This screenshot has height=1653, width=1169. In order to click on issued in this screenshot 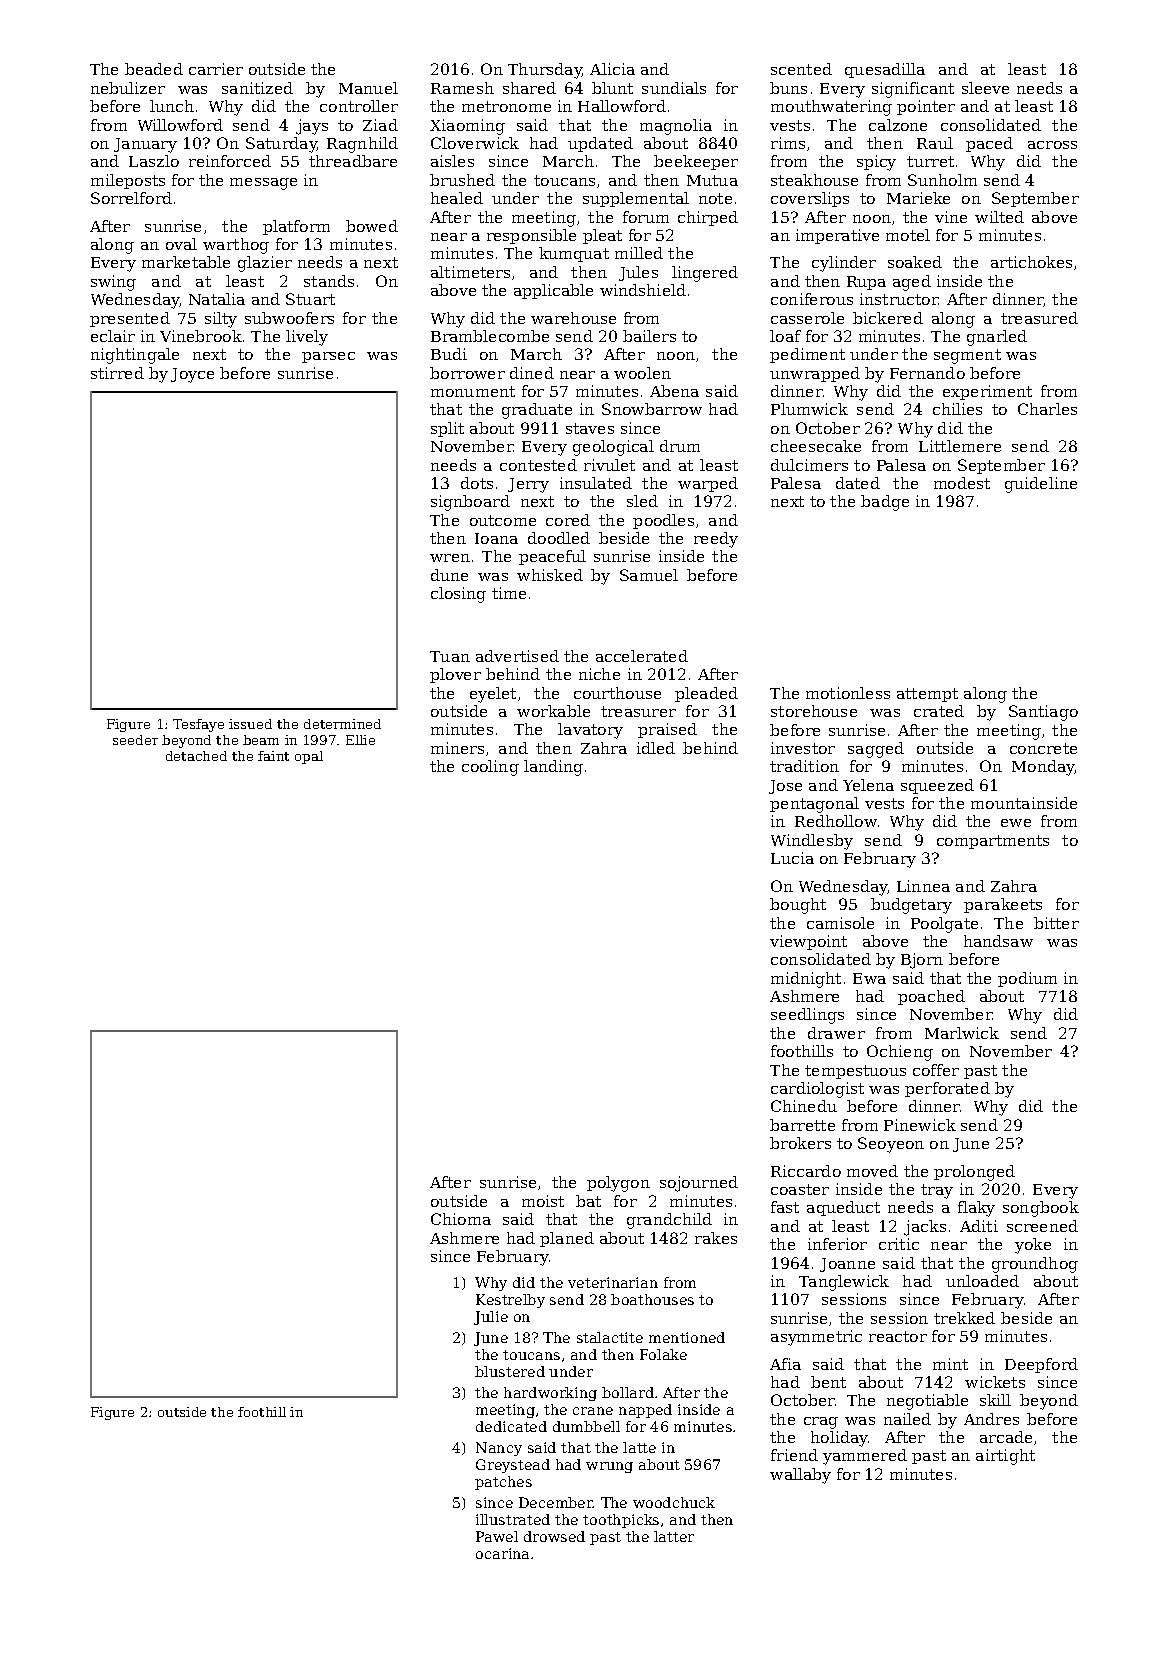, I will do `click(250, 724)`.
